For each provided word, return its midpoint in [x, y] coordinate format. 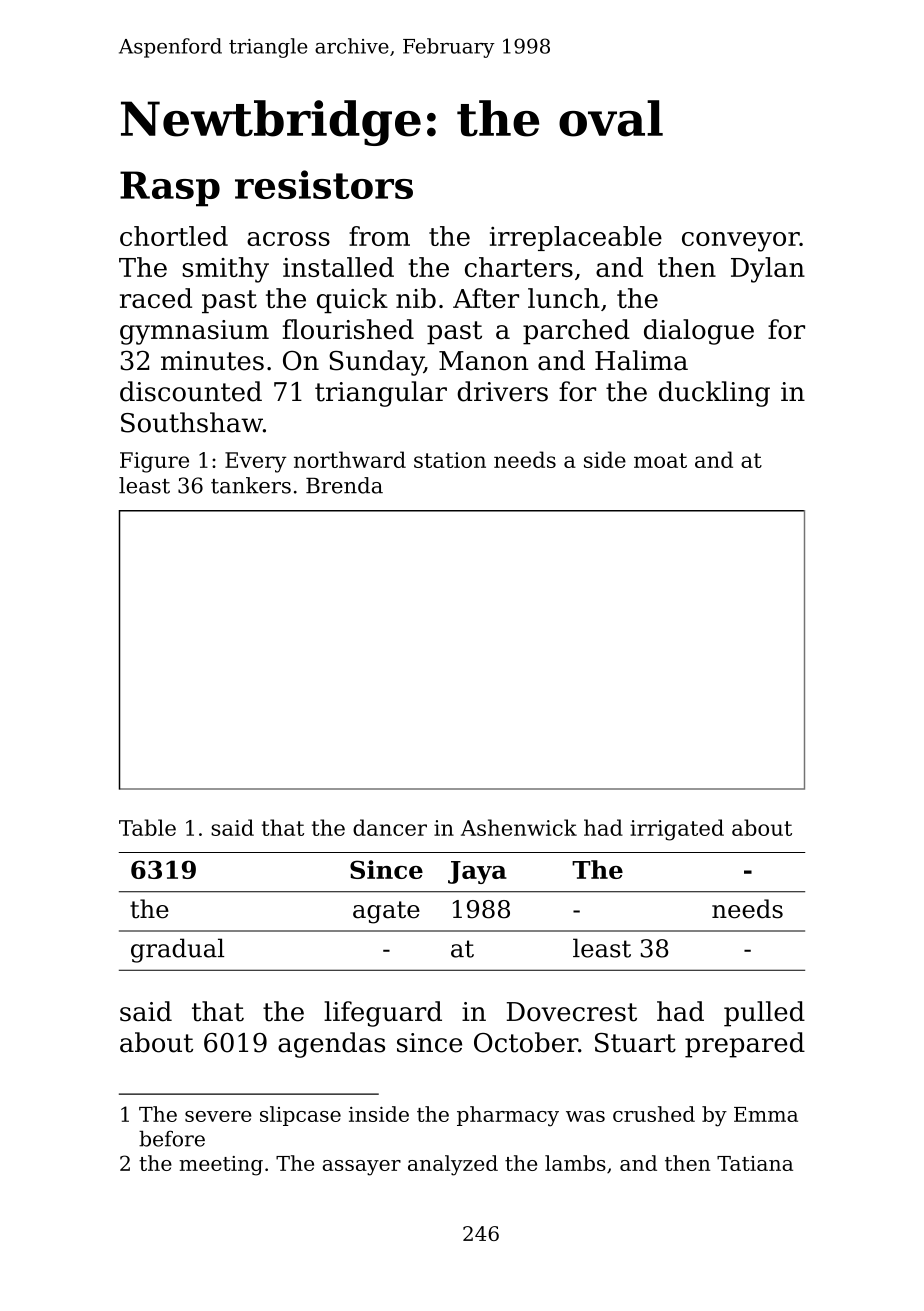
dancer [390, 827]
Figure [154, 462]
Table [147, 827]
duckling [714, 394]
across [288, 239]
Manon [483, 361]
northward [350, 459]
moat [660, 460]
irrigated [677, 830]
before [172, 1138]
